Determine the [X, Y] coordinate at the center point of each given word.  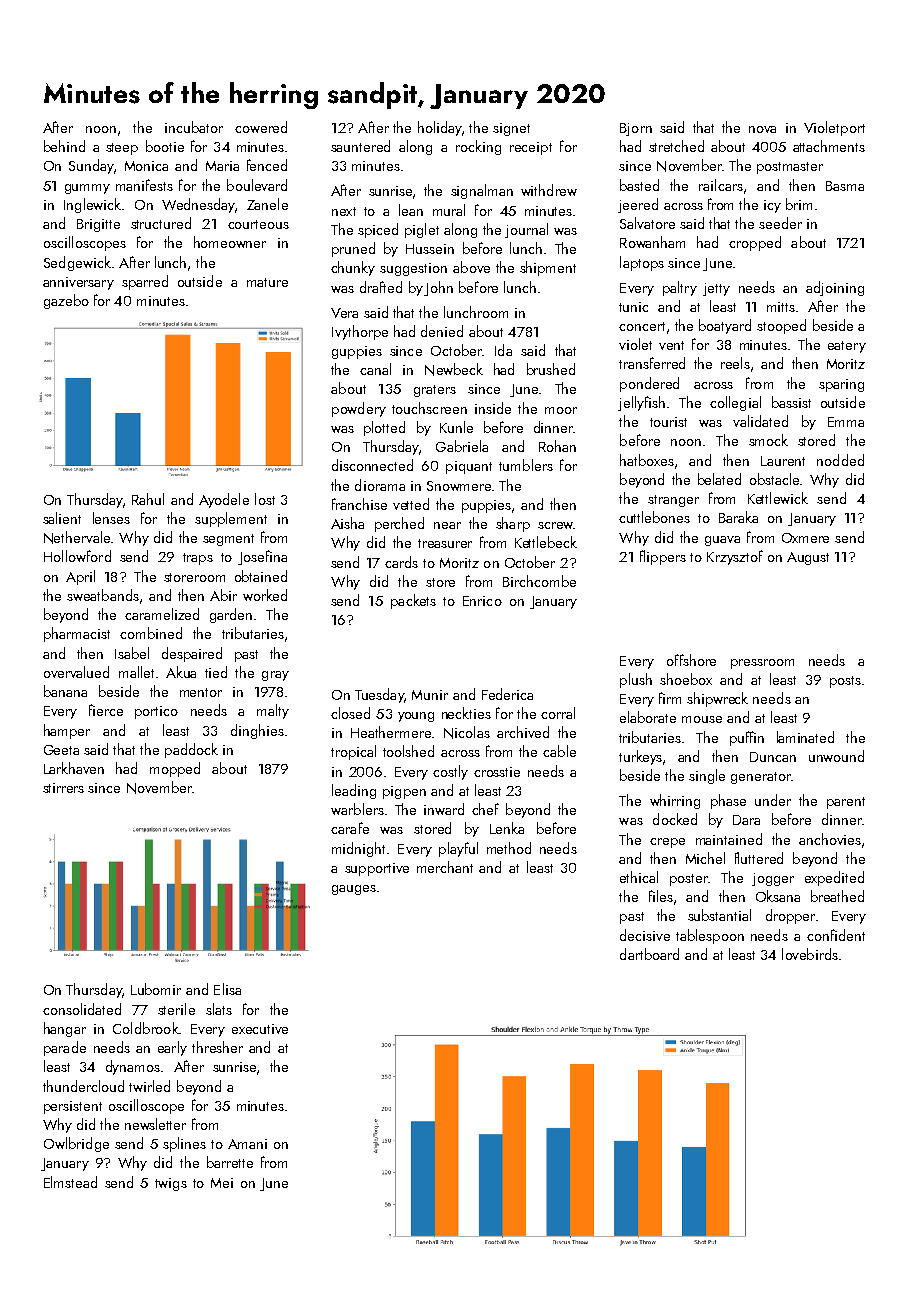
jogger [773, 879]
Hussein [430, 249]
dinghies [257, 731]
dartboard [649, 954]
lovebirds [810, 954]
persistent [73, 1107]
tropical [353, 752]
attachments [829, 146]
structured [161, 223]
